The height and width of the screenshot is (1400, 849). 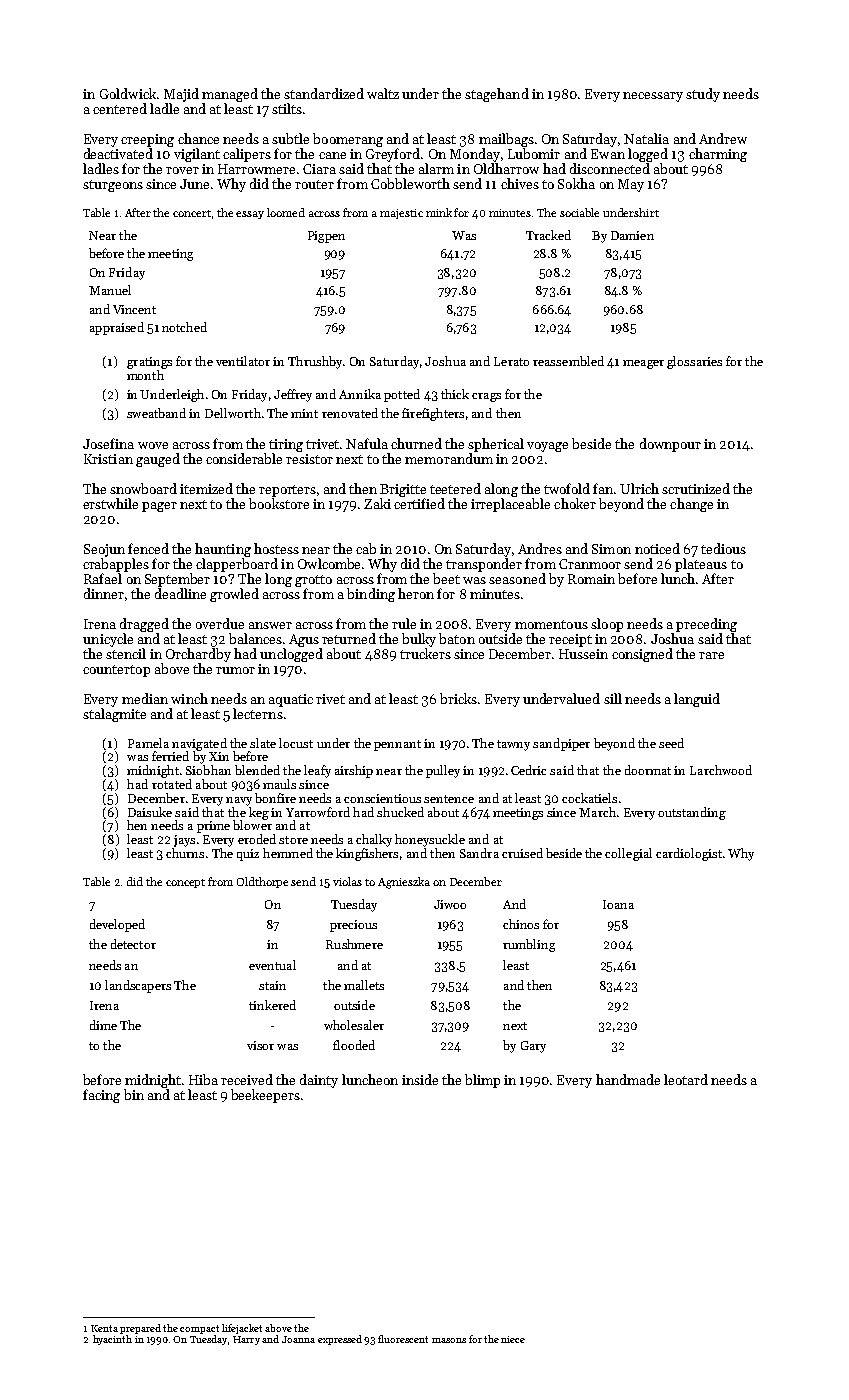 What do you see at coordinates (199, 1329) in the screenshot?
I see `compact` at bounding box center [199, 1329].
